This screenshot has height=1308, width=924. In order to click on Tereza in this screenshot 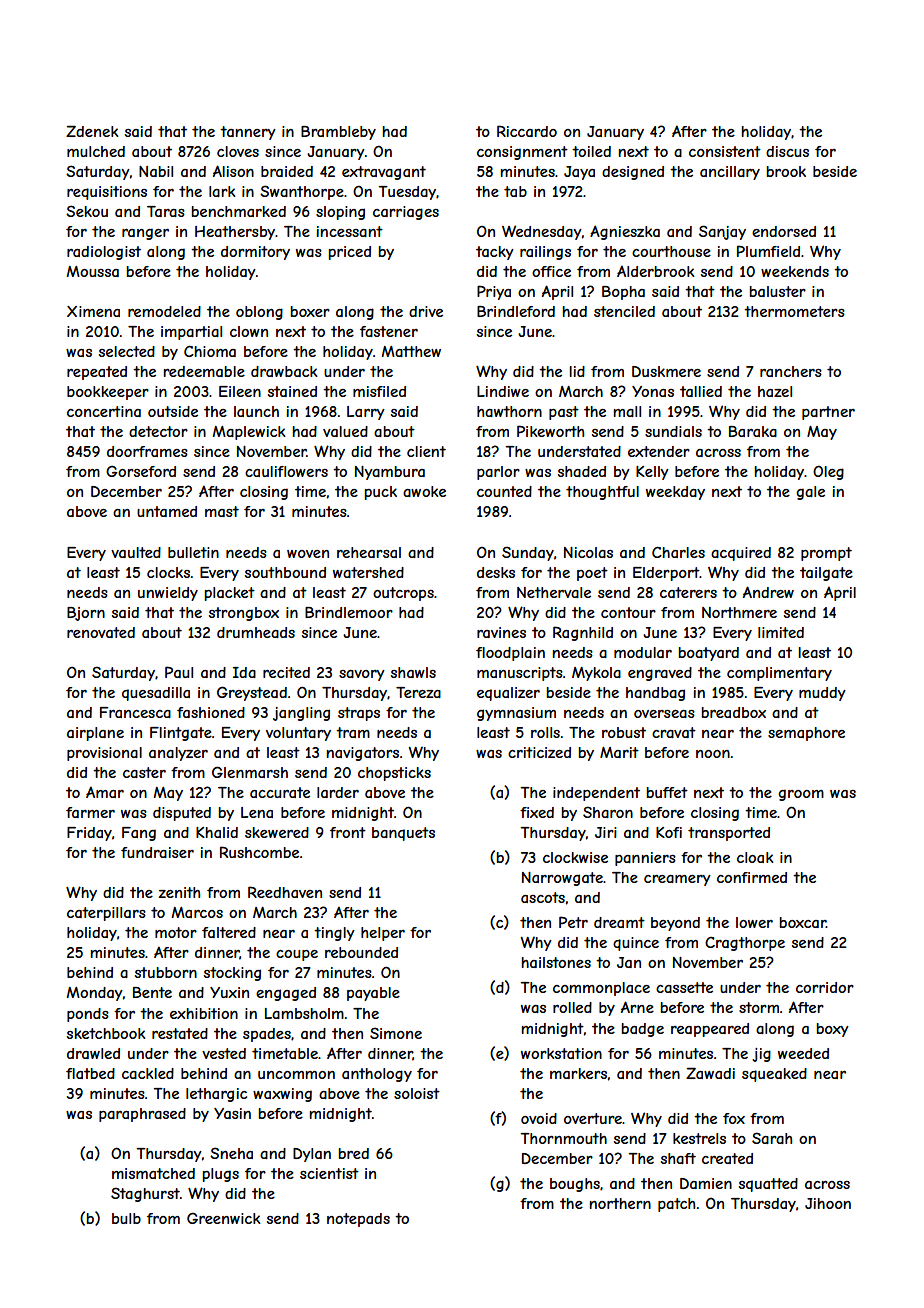, I will do `click(418, 692)`.
